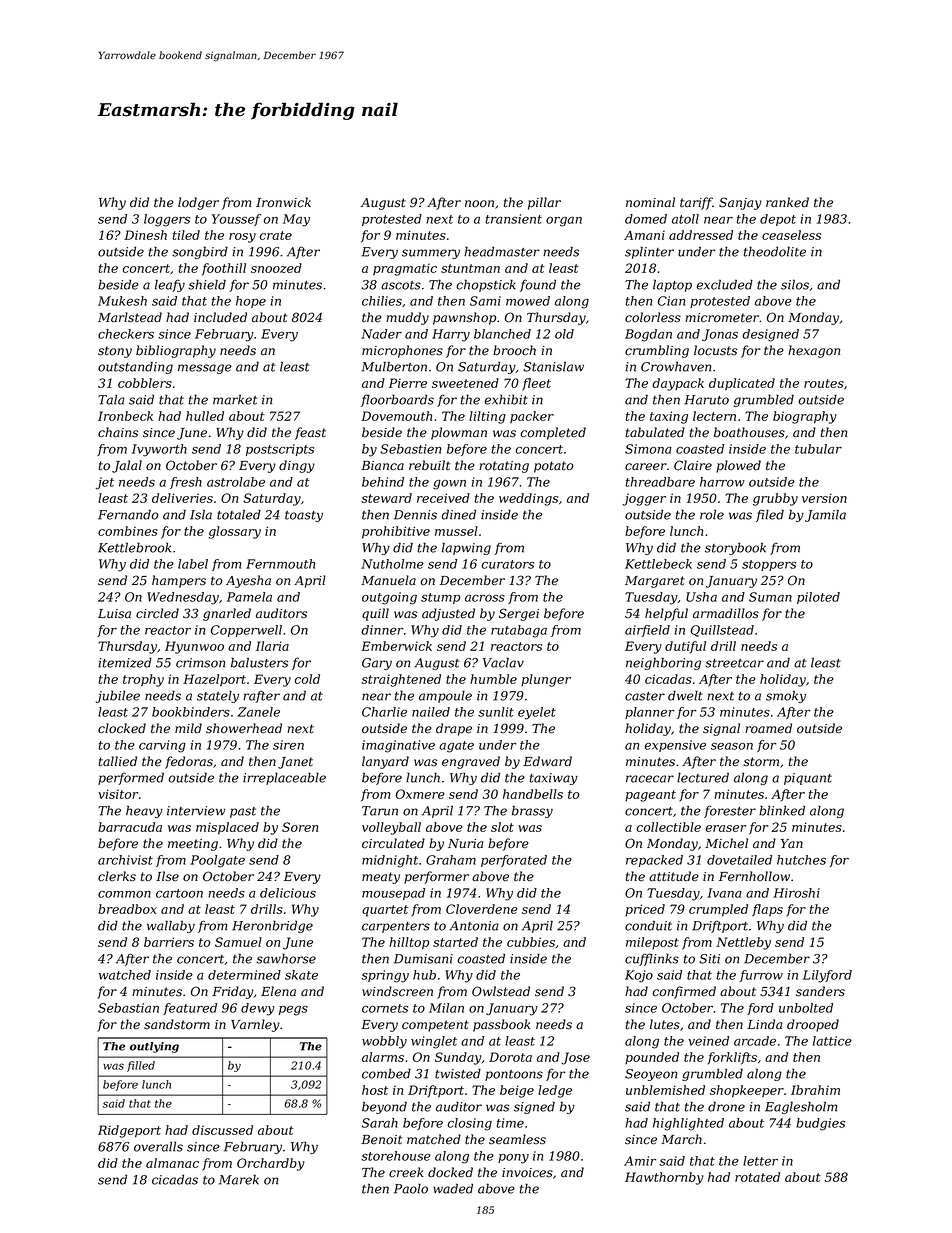 The image size is (952, 1233). I want to click on dined, so click(459, 514).
